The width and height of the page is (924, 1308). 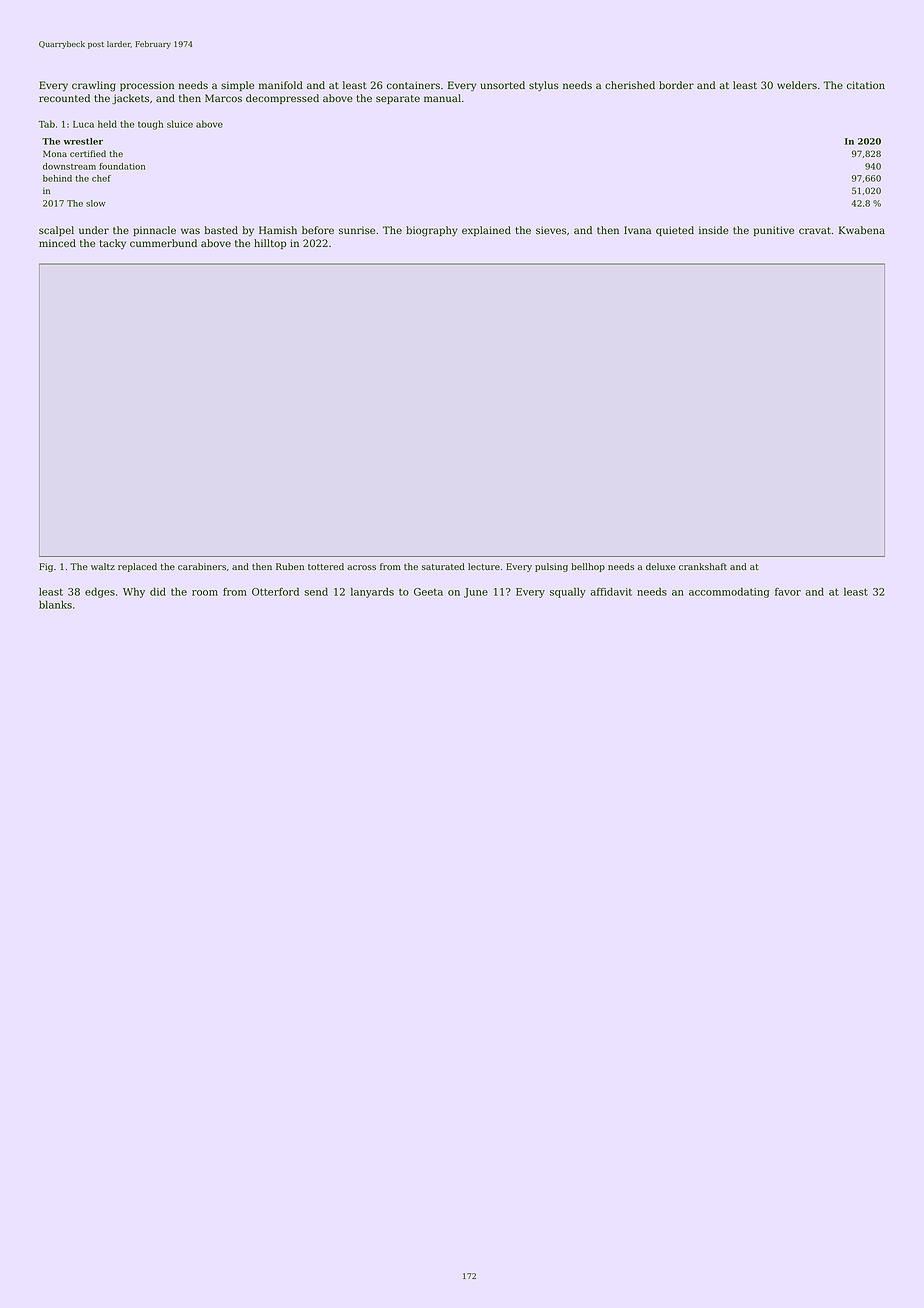 What do you see at coordinates (815, 230) in the page?
I see `cravat` at bounding box center [815, 230].
